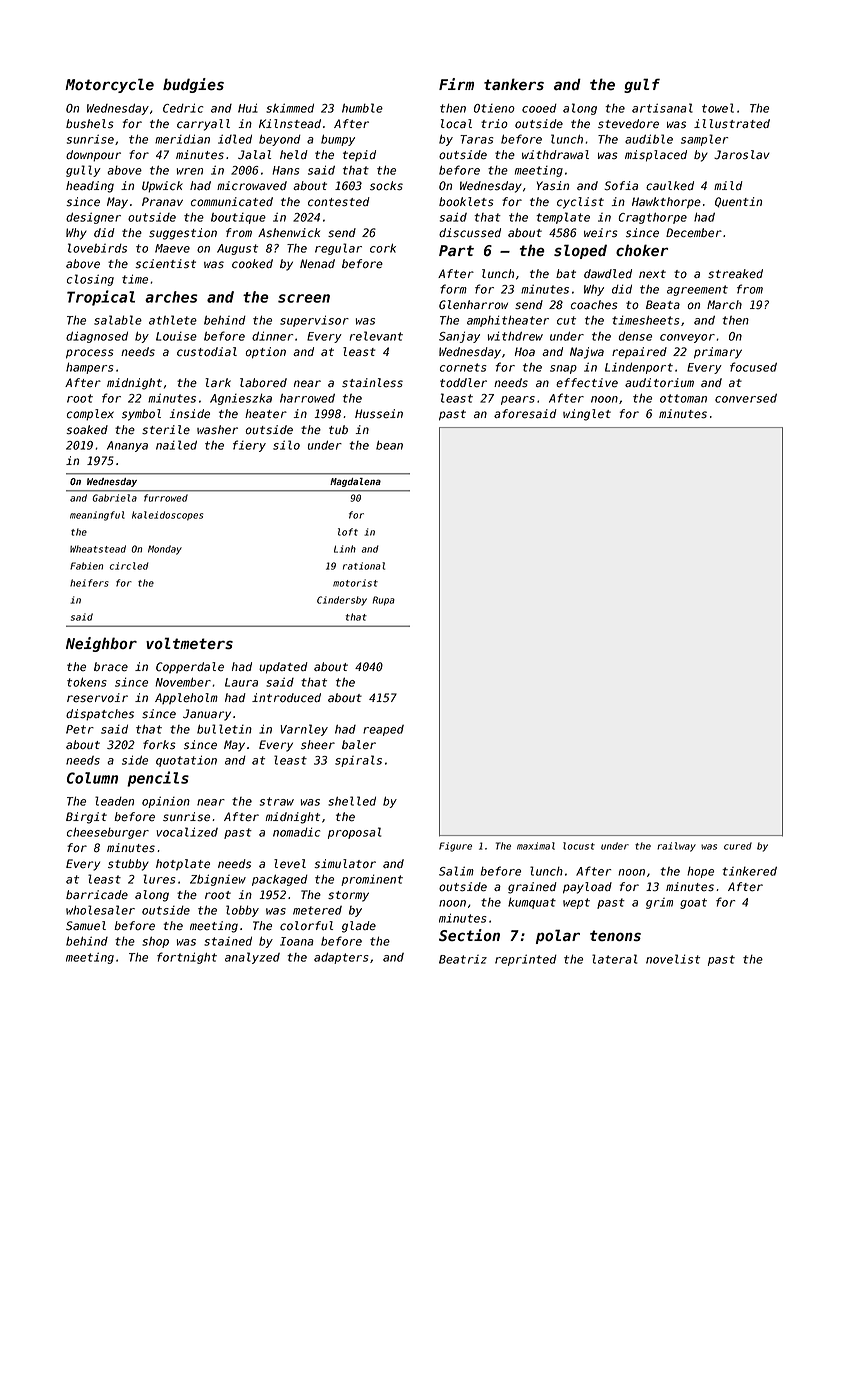 Image resolution: width=849 pixels, height=1400 pixels. Describe the element at coordinates (218, 382) in the document. I see `lark` at that location.
